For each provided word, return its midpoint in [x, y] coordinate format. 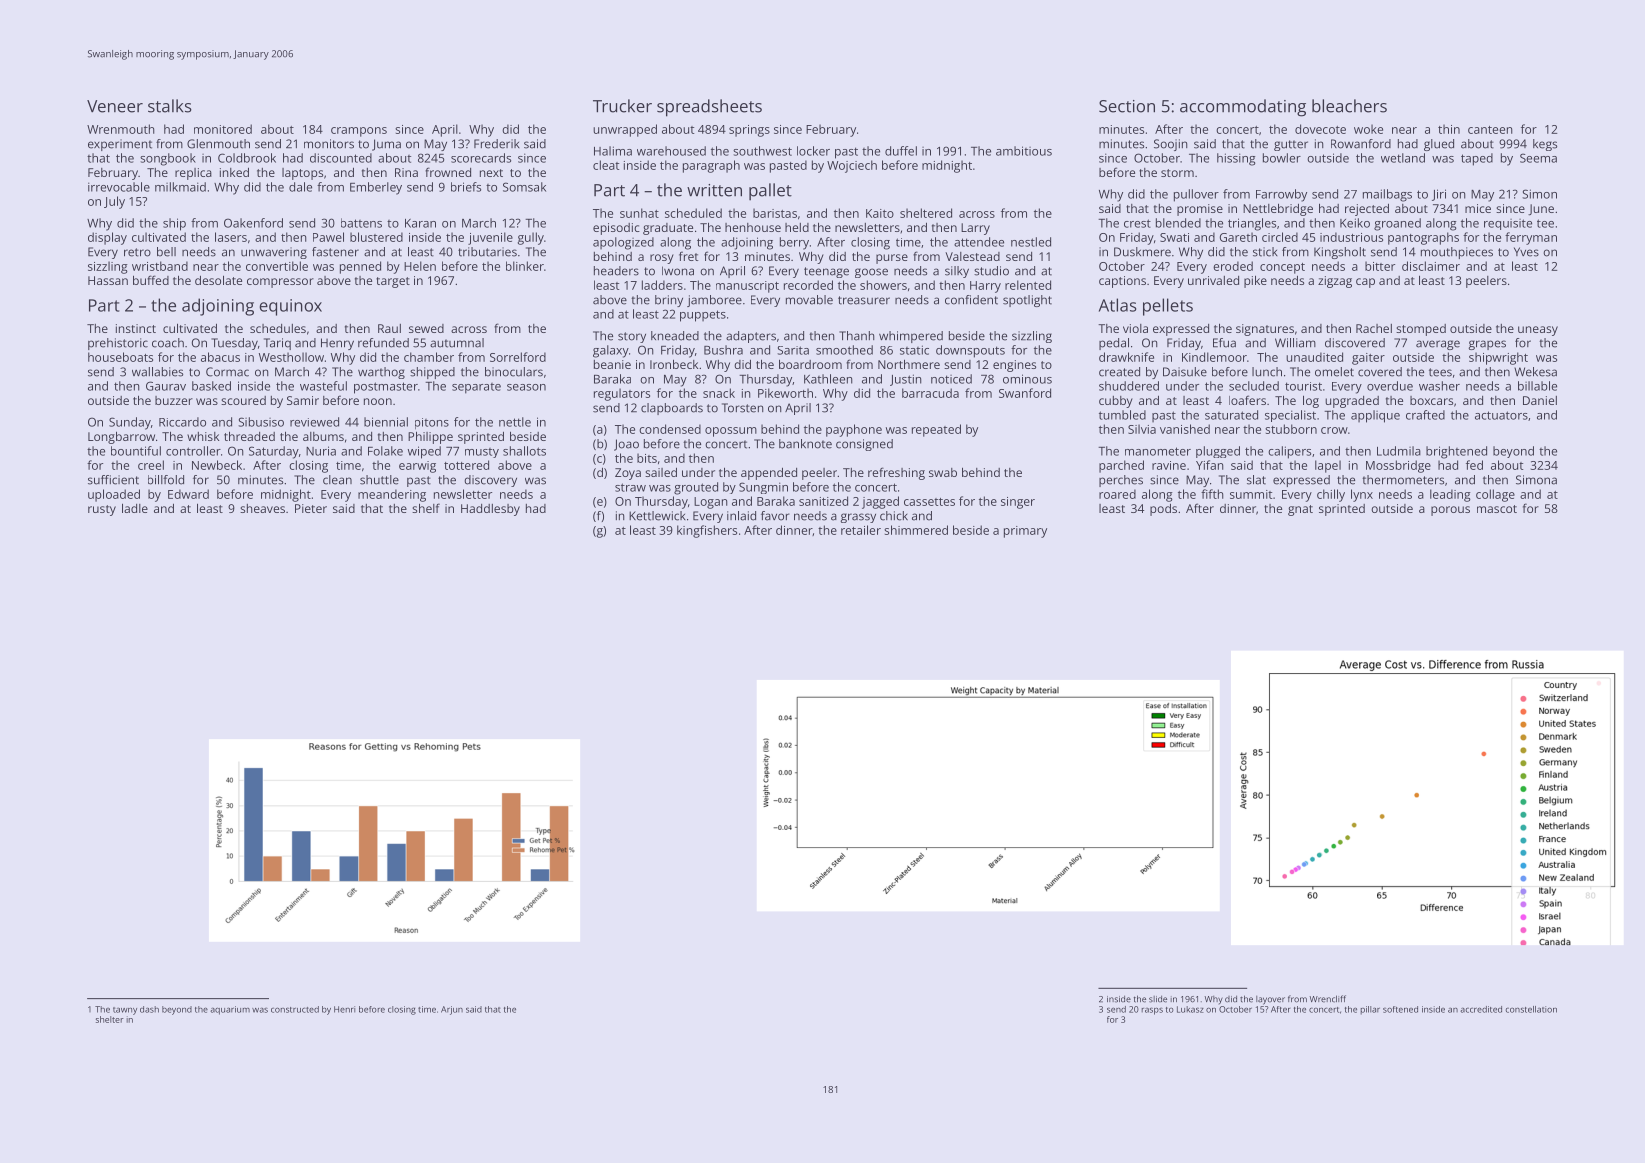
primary [1025, 532]
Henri [344, 1009]
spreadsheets [709, 108]
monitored [223, 129]
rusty [102, 510]
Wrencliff [1328, 999]
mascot [1497, 509]
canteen [1490, 130]
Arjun [452, 1010]
